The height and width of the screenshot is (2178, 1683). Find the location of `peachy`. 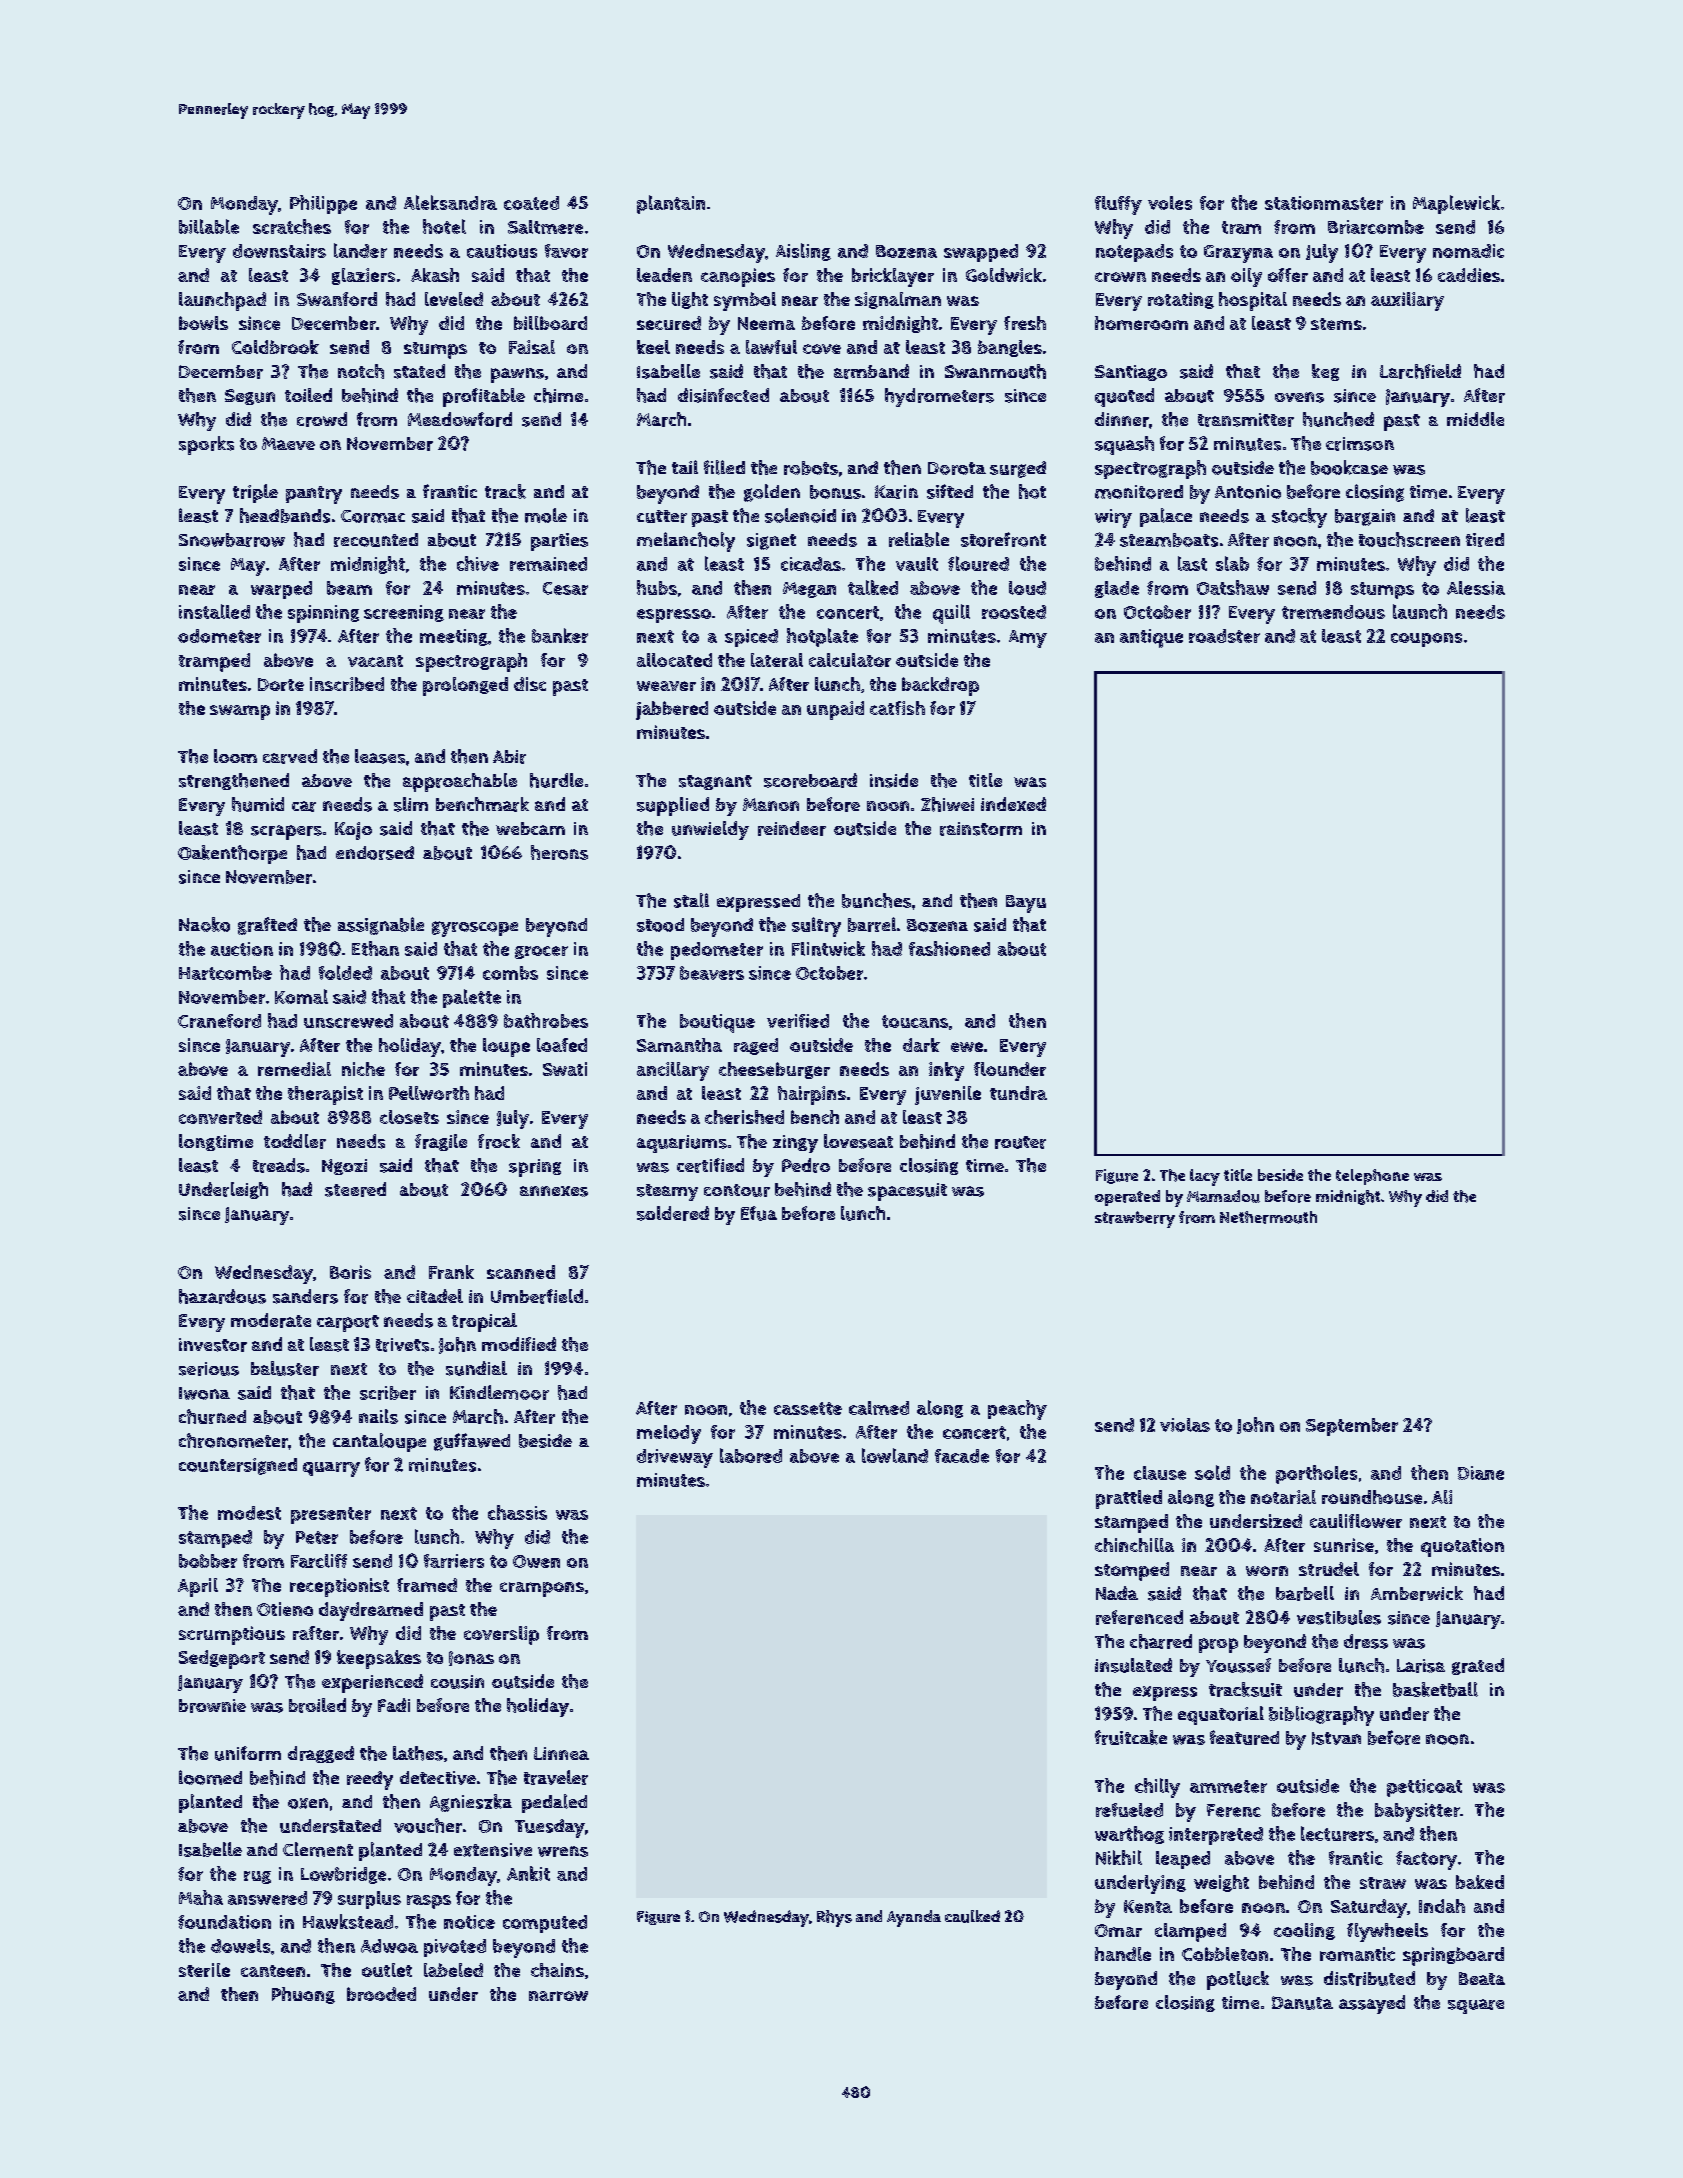

peachy is located at coordinates (1017, 1410).
